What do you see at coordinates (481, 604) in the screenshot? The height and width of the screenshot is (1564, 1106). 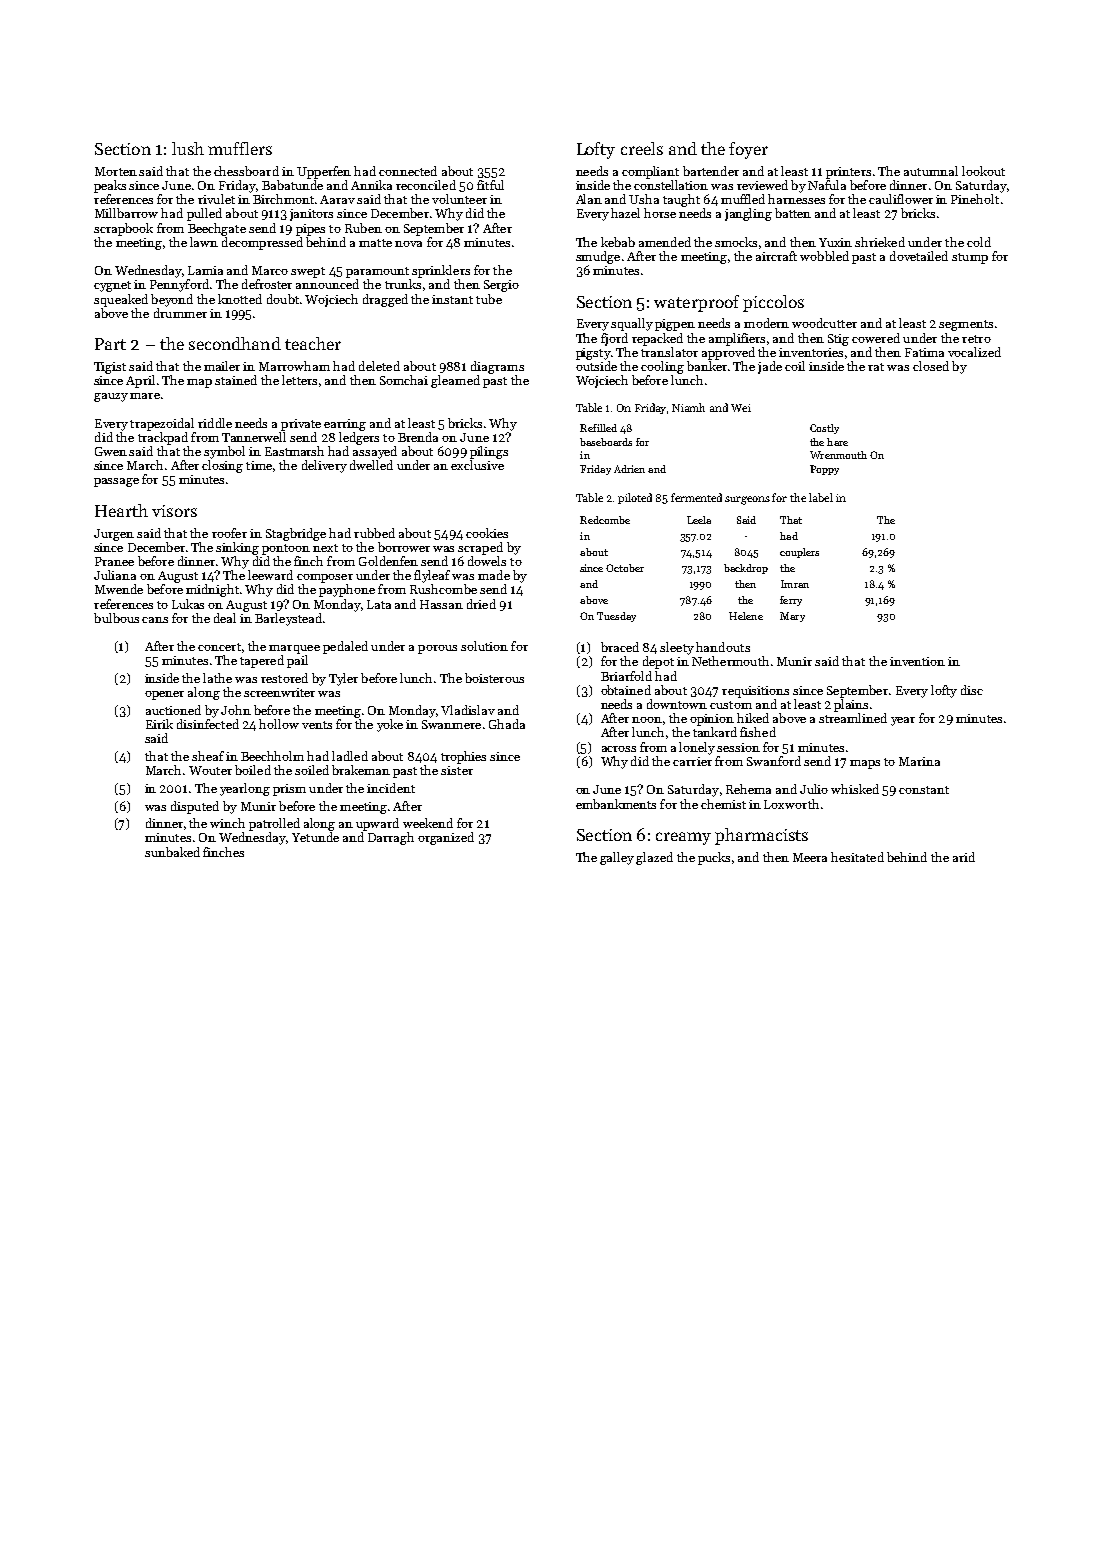 I see `dried` at bounding box center [481, 604].
